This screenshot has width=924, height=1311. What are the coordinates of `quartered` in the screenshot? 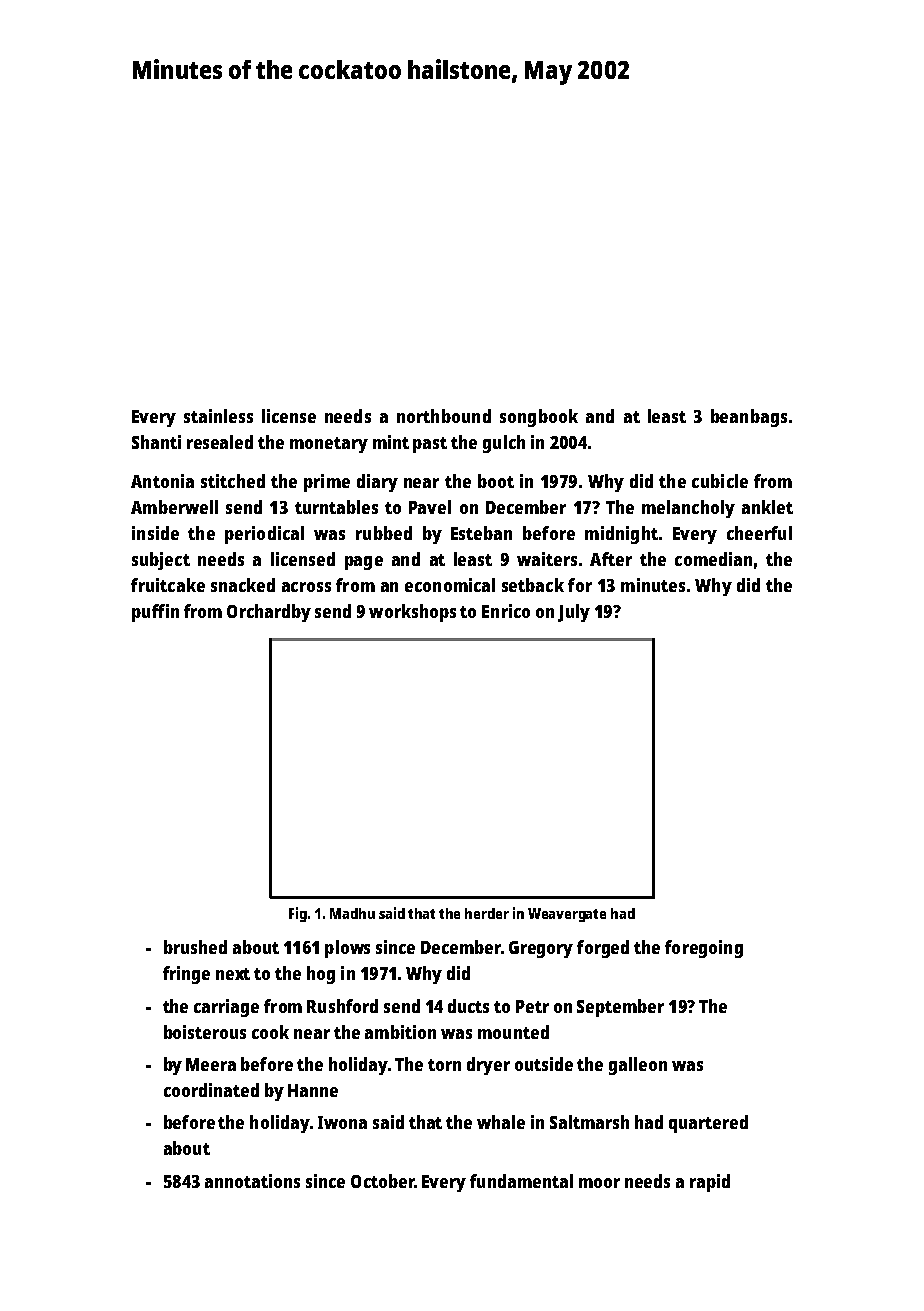 It's located at (708, 1124).
